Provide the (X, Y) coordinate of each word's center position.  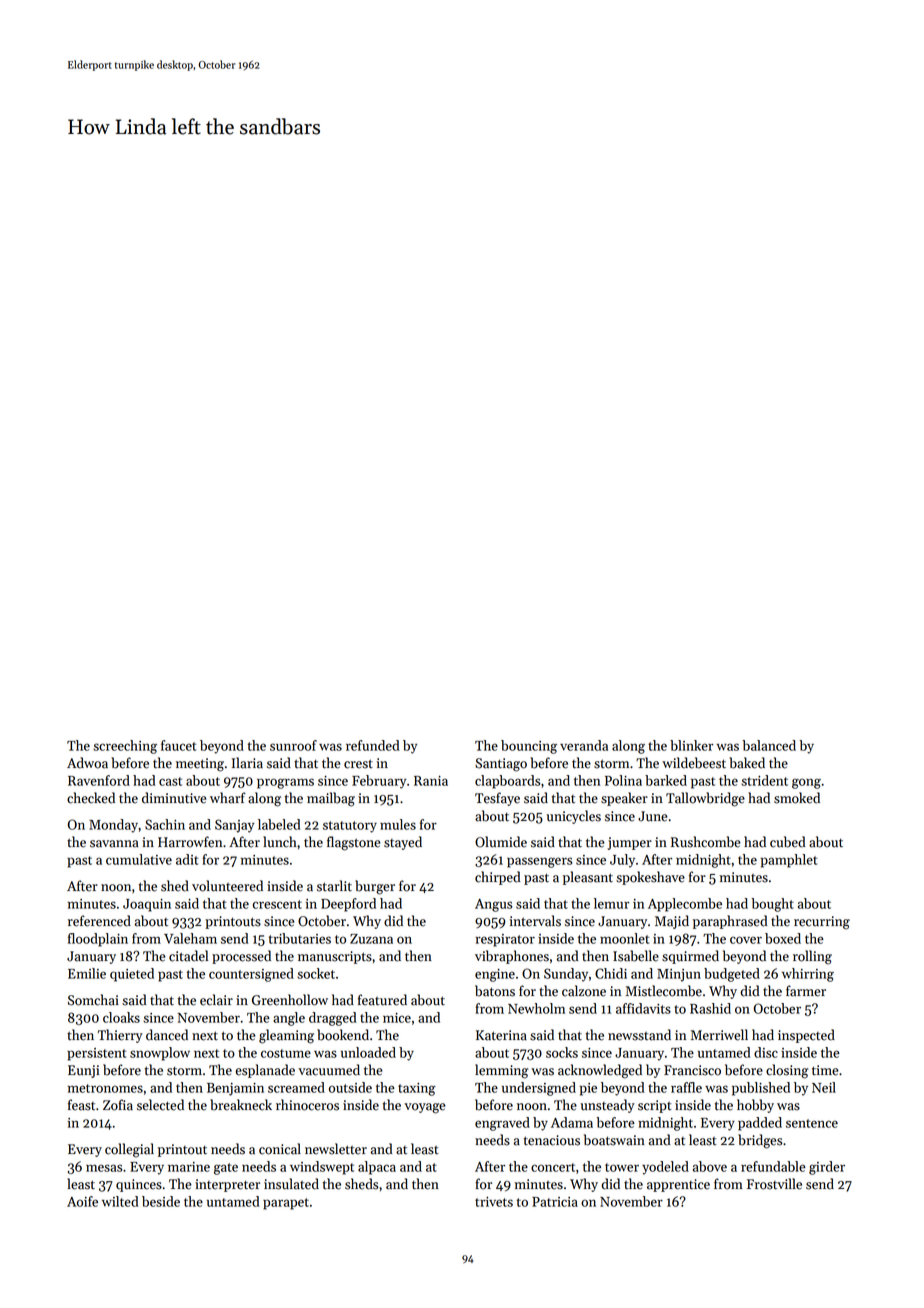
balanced (769, 745)
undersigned (539, 1089)
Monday (113, 826)
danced (167, 1035)
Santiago (501, 765)
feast (81, 1105)
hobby (755, 1106)
